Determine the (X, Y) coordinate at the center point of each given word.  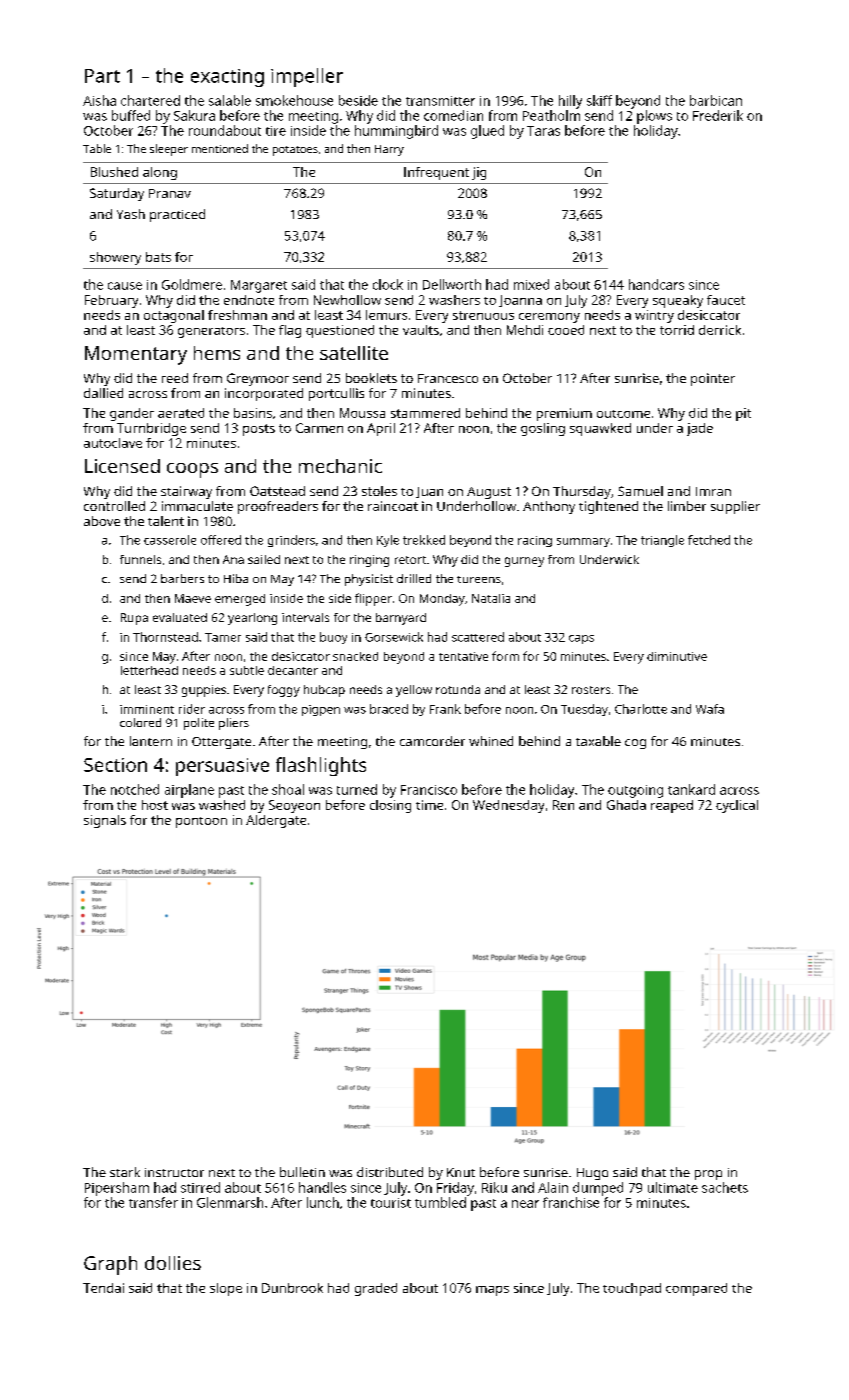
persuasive (222, 767)
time (429, 805)
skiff (599, 100)
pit (743, 414)
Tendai (103, 1288)
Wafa (710, 709)
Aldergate (276, 821)
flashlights (321, 766)
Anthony (549, 507)
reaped (672, 806)
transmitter (440, 101)
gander (132, 414)
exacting (227, 78)
